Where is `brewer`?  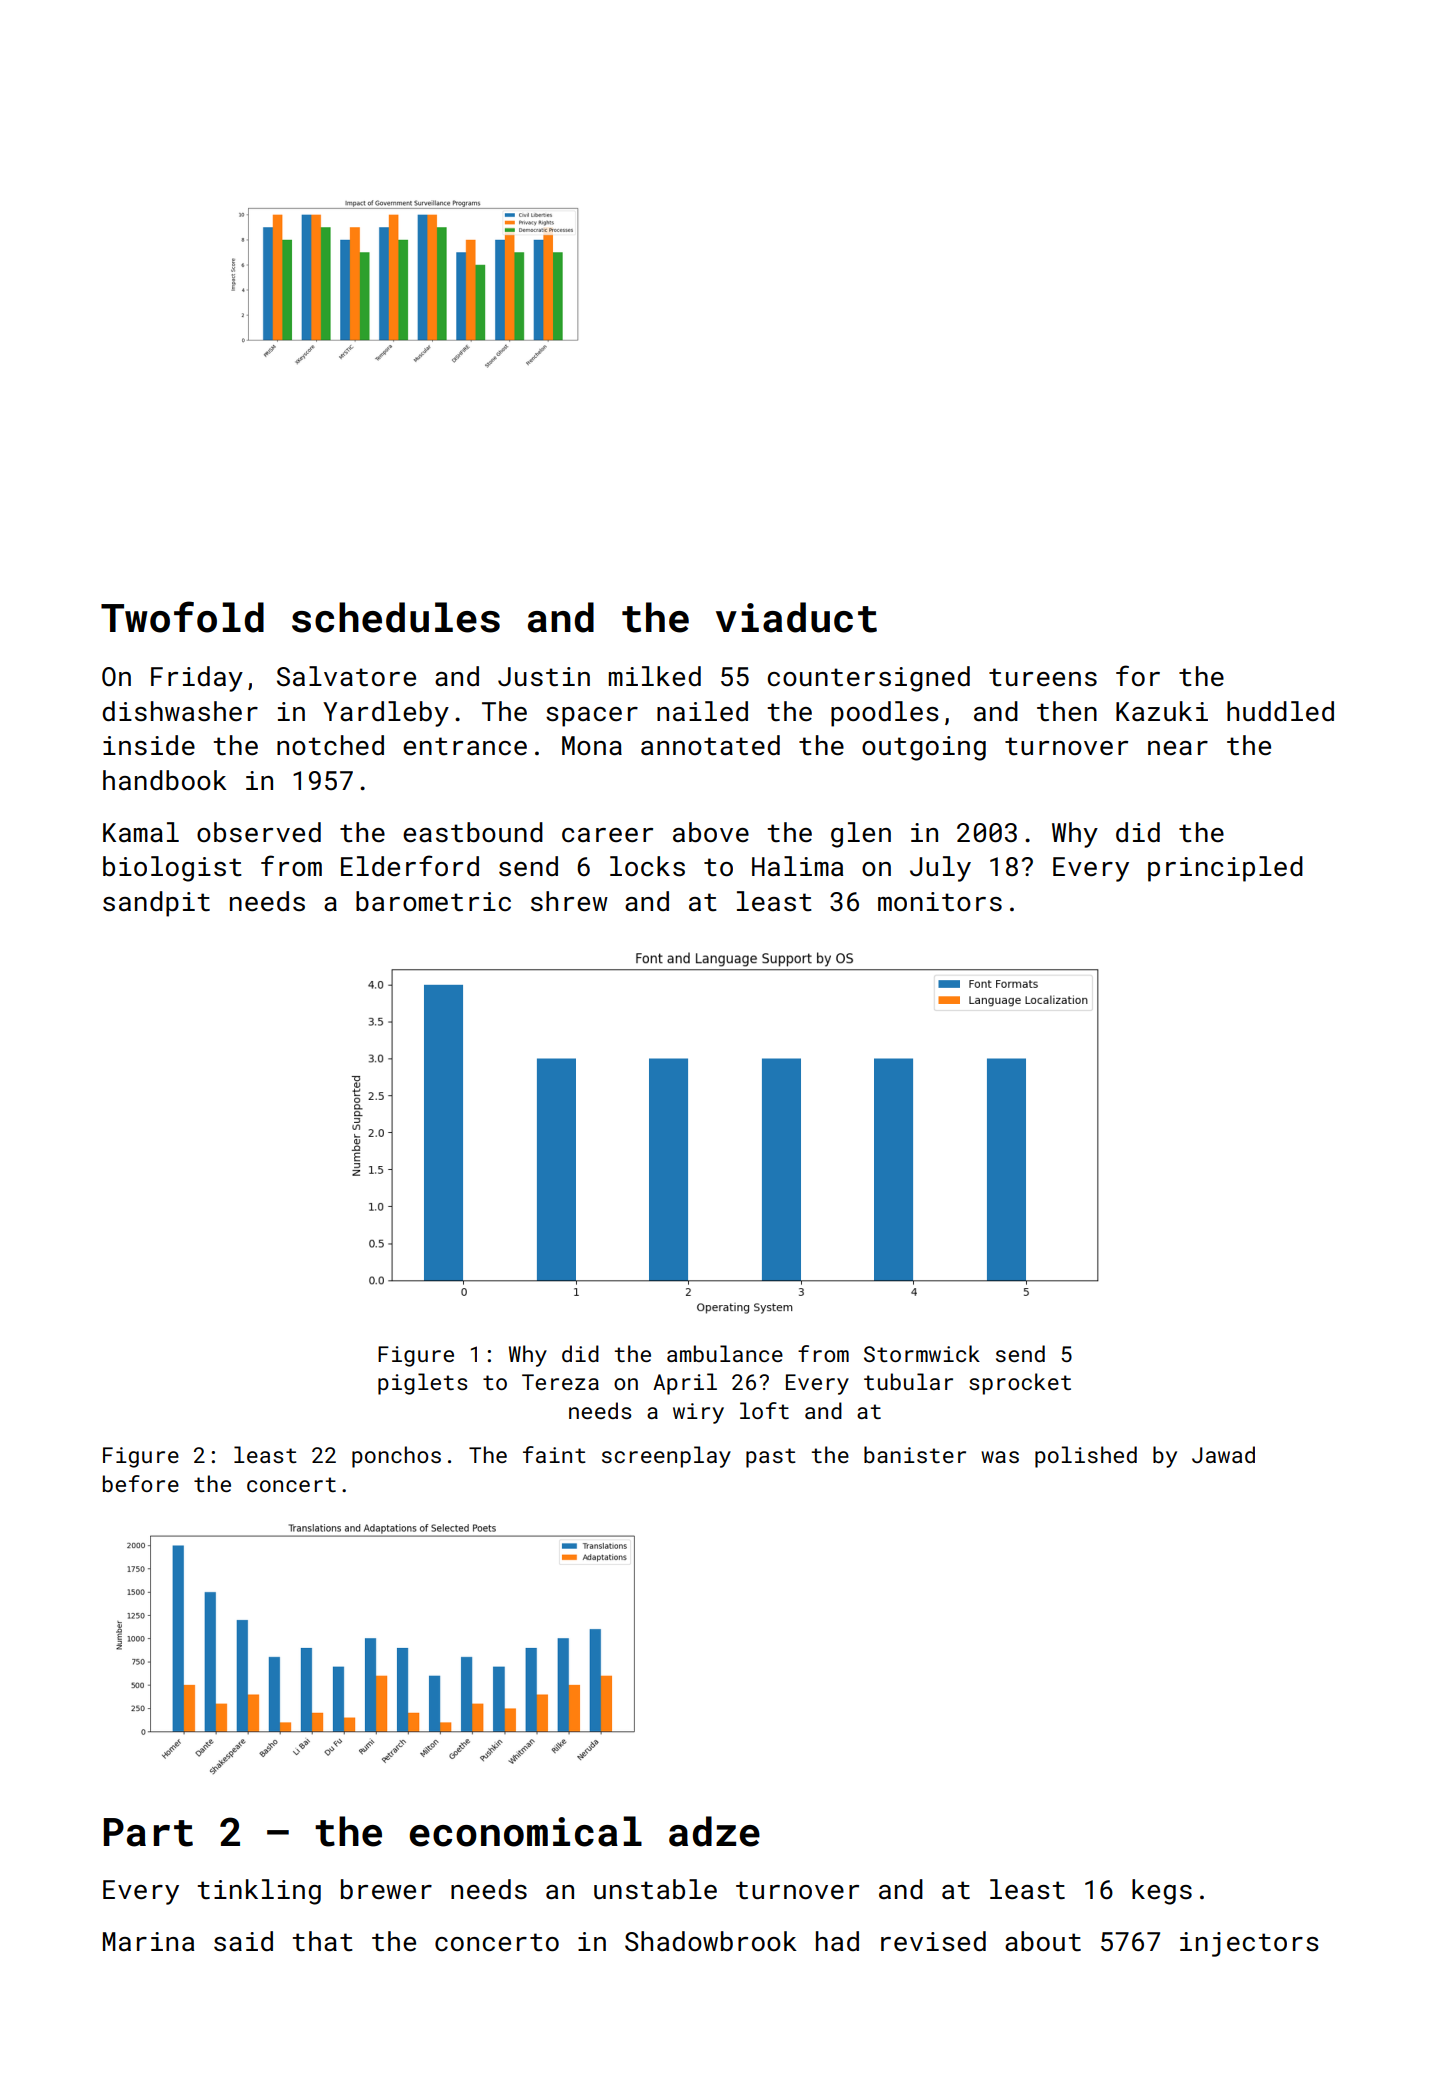
brewer is located at coordinates (386, 1889).
